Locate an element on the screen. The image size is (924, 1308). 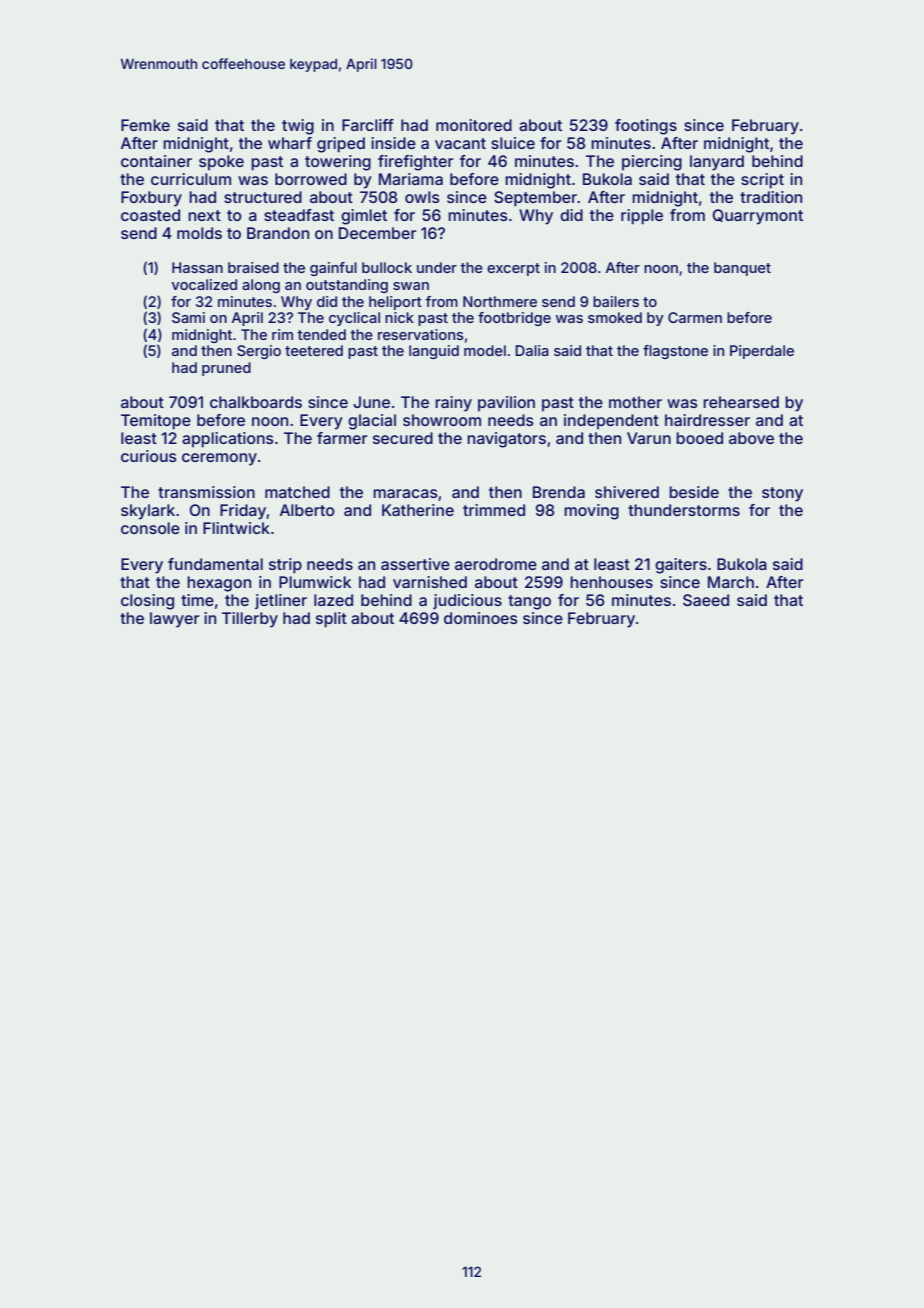
split is located at coordinates (331, 620).
